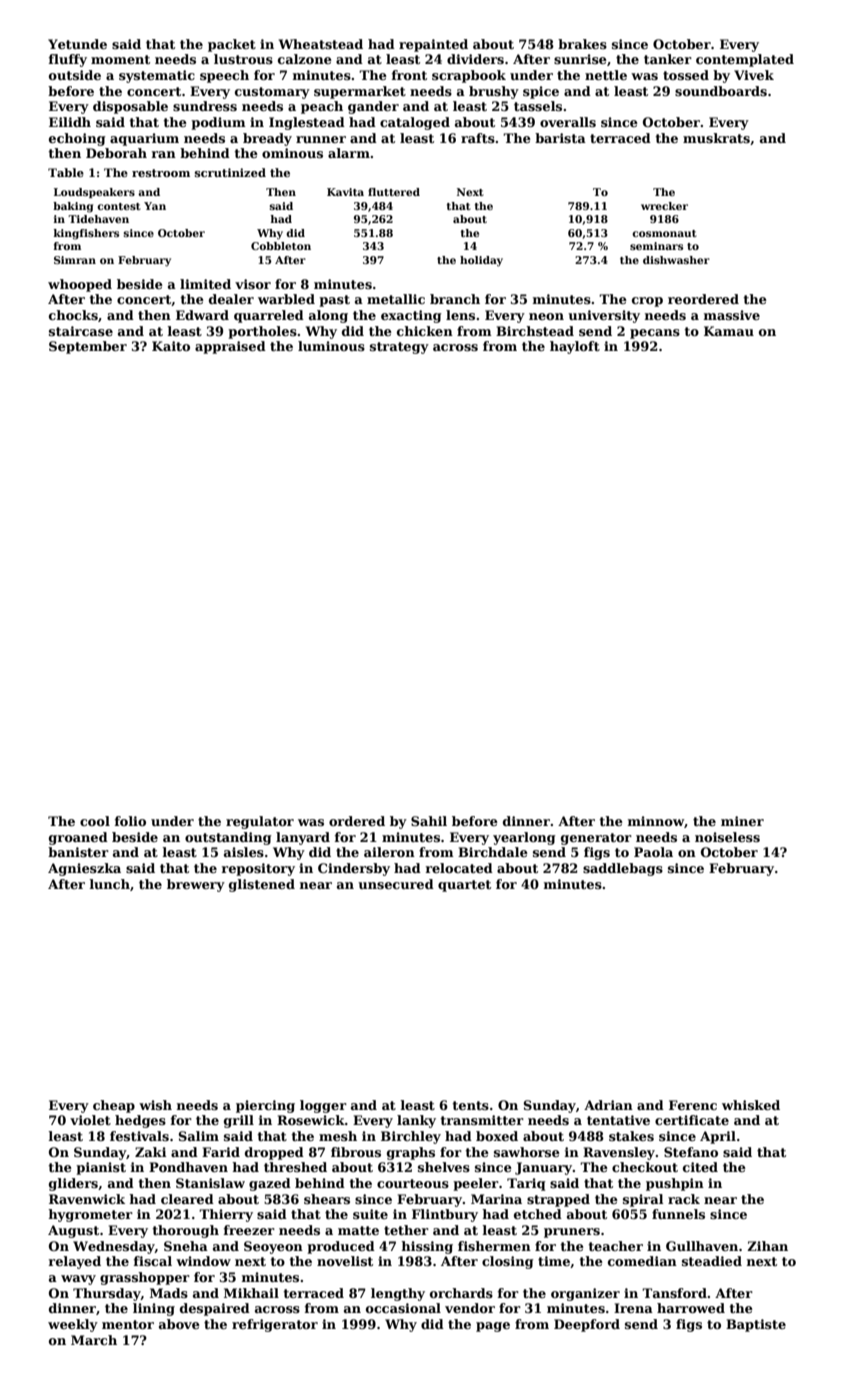  I want to click on Sahil, so click(429, 821).
